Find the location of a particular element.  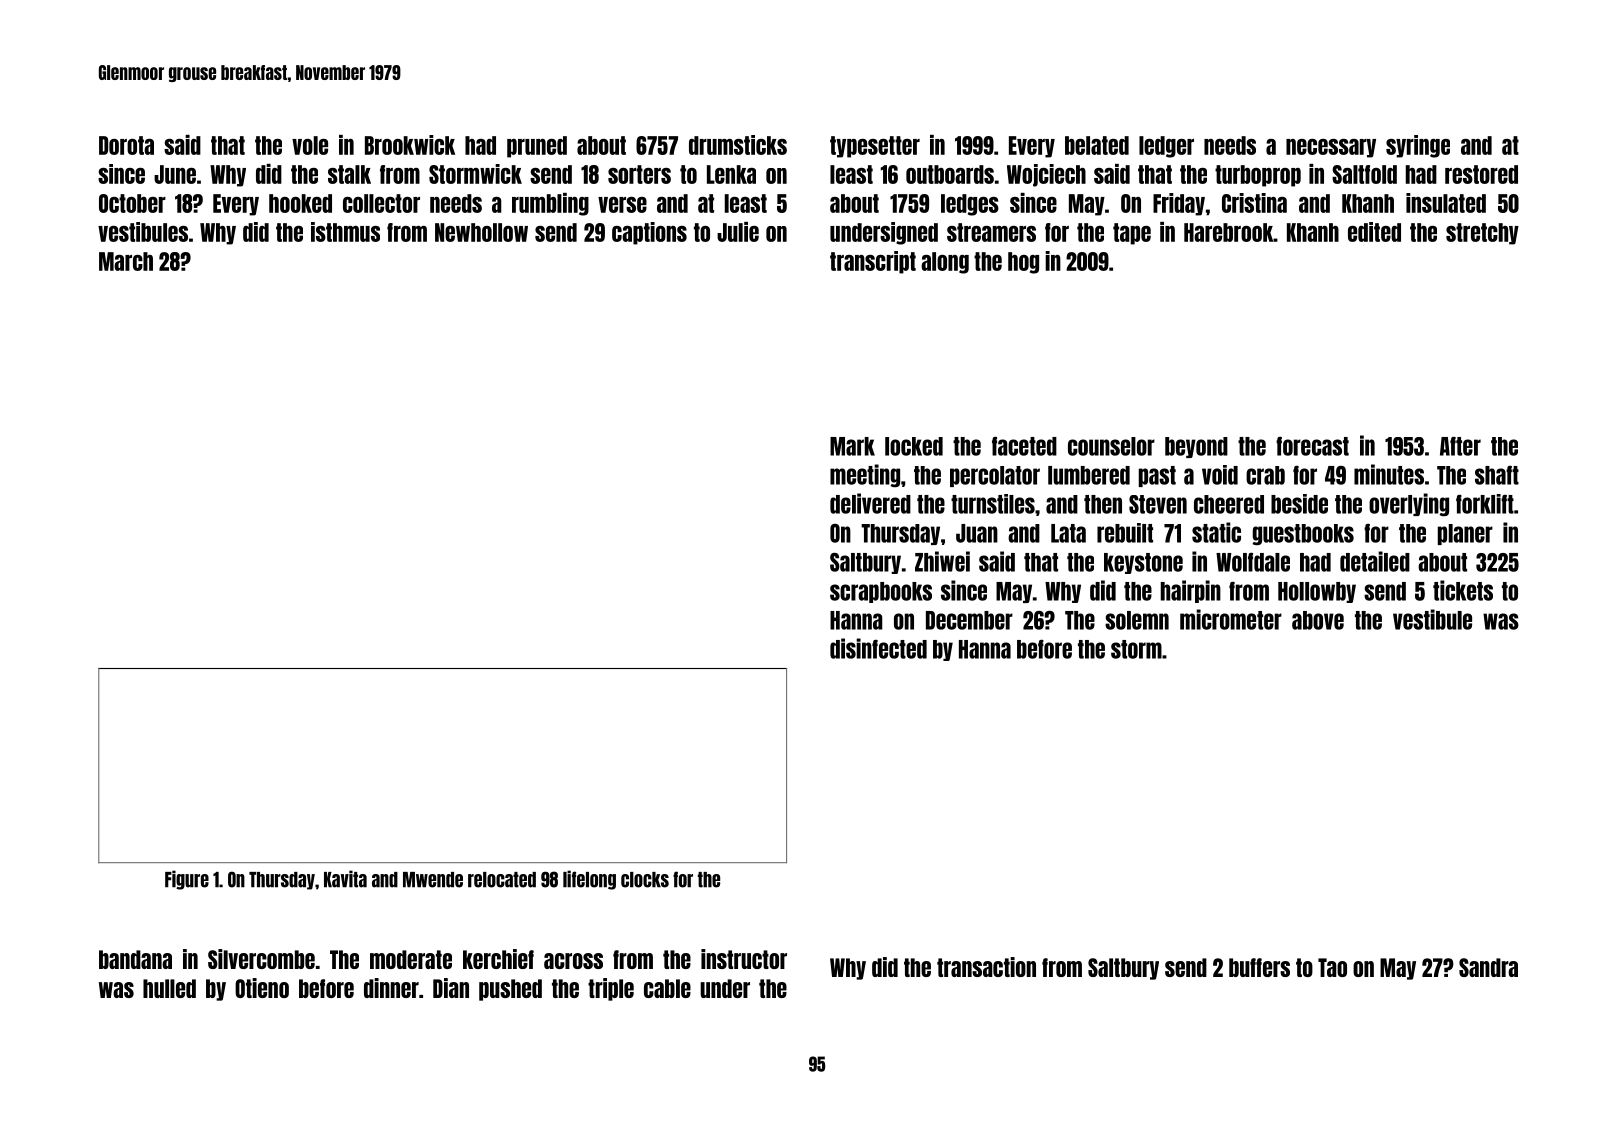

delivered is located at coordinates (870, 503).
